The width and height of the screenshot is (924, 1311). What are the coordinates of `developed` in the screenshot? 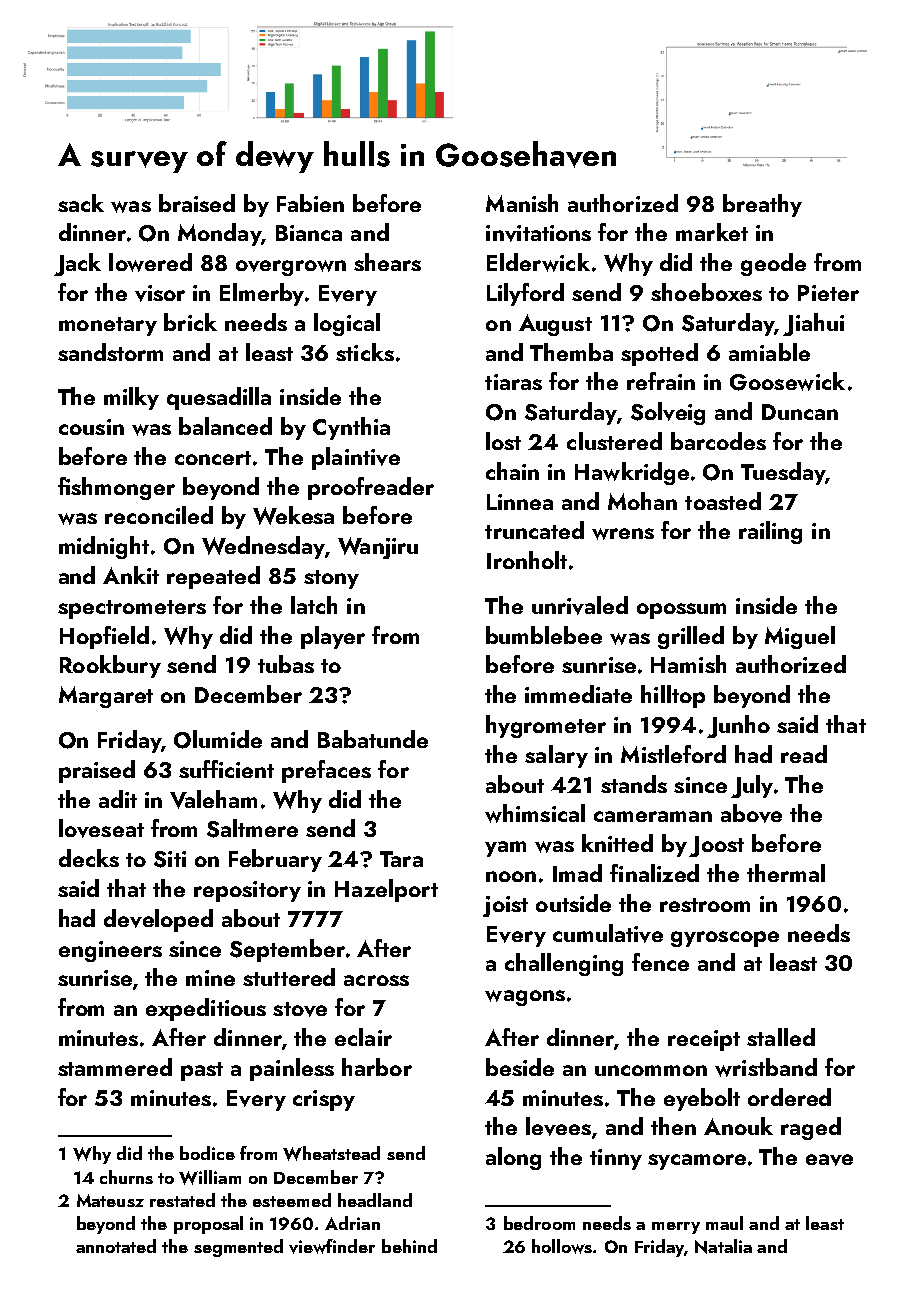 It's located at (158, 920).
